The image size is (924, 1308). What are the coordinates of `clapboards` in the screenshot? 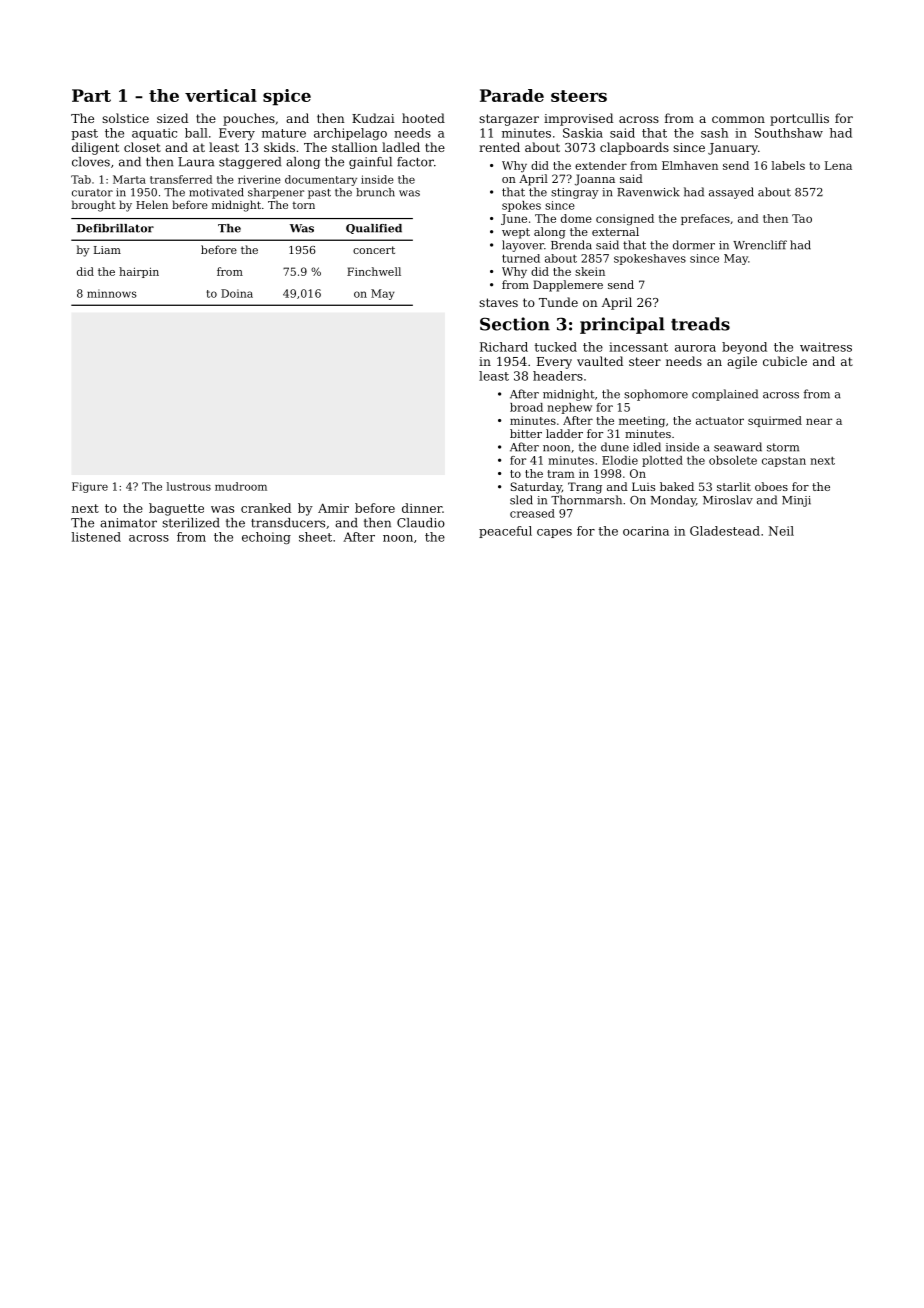 It's located at (634, 148).
